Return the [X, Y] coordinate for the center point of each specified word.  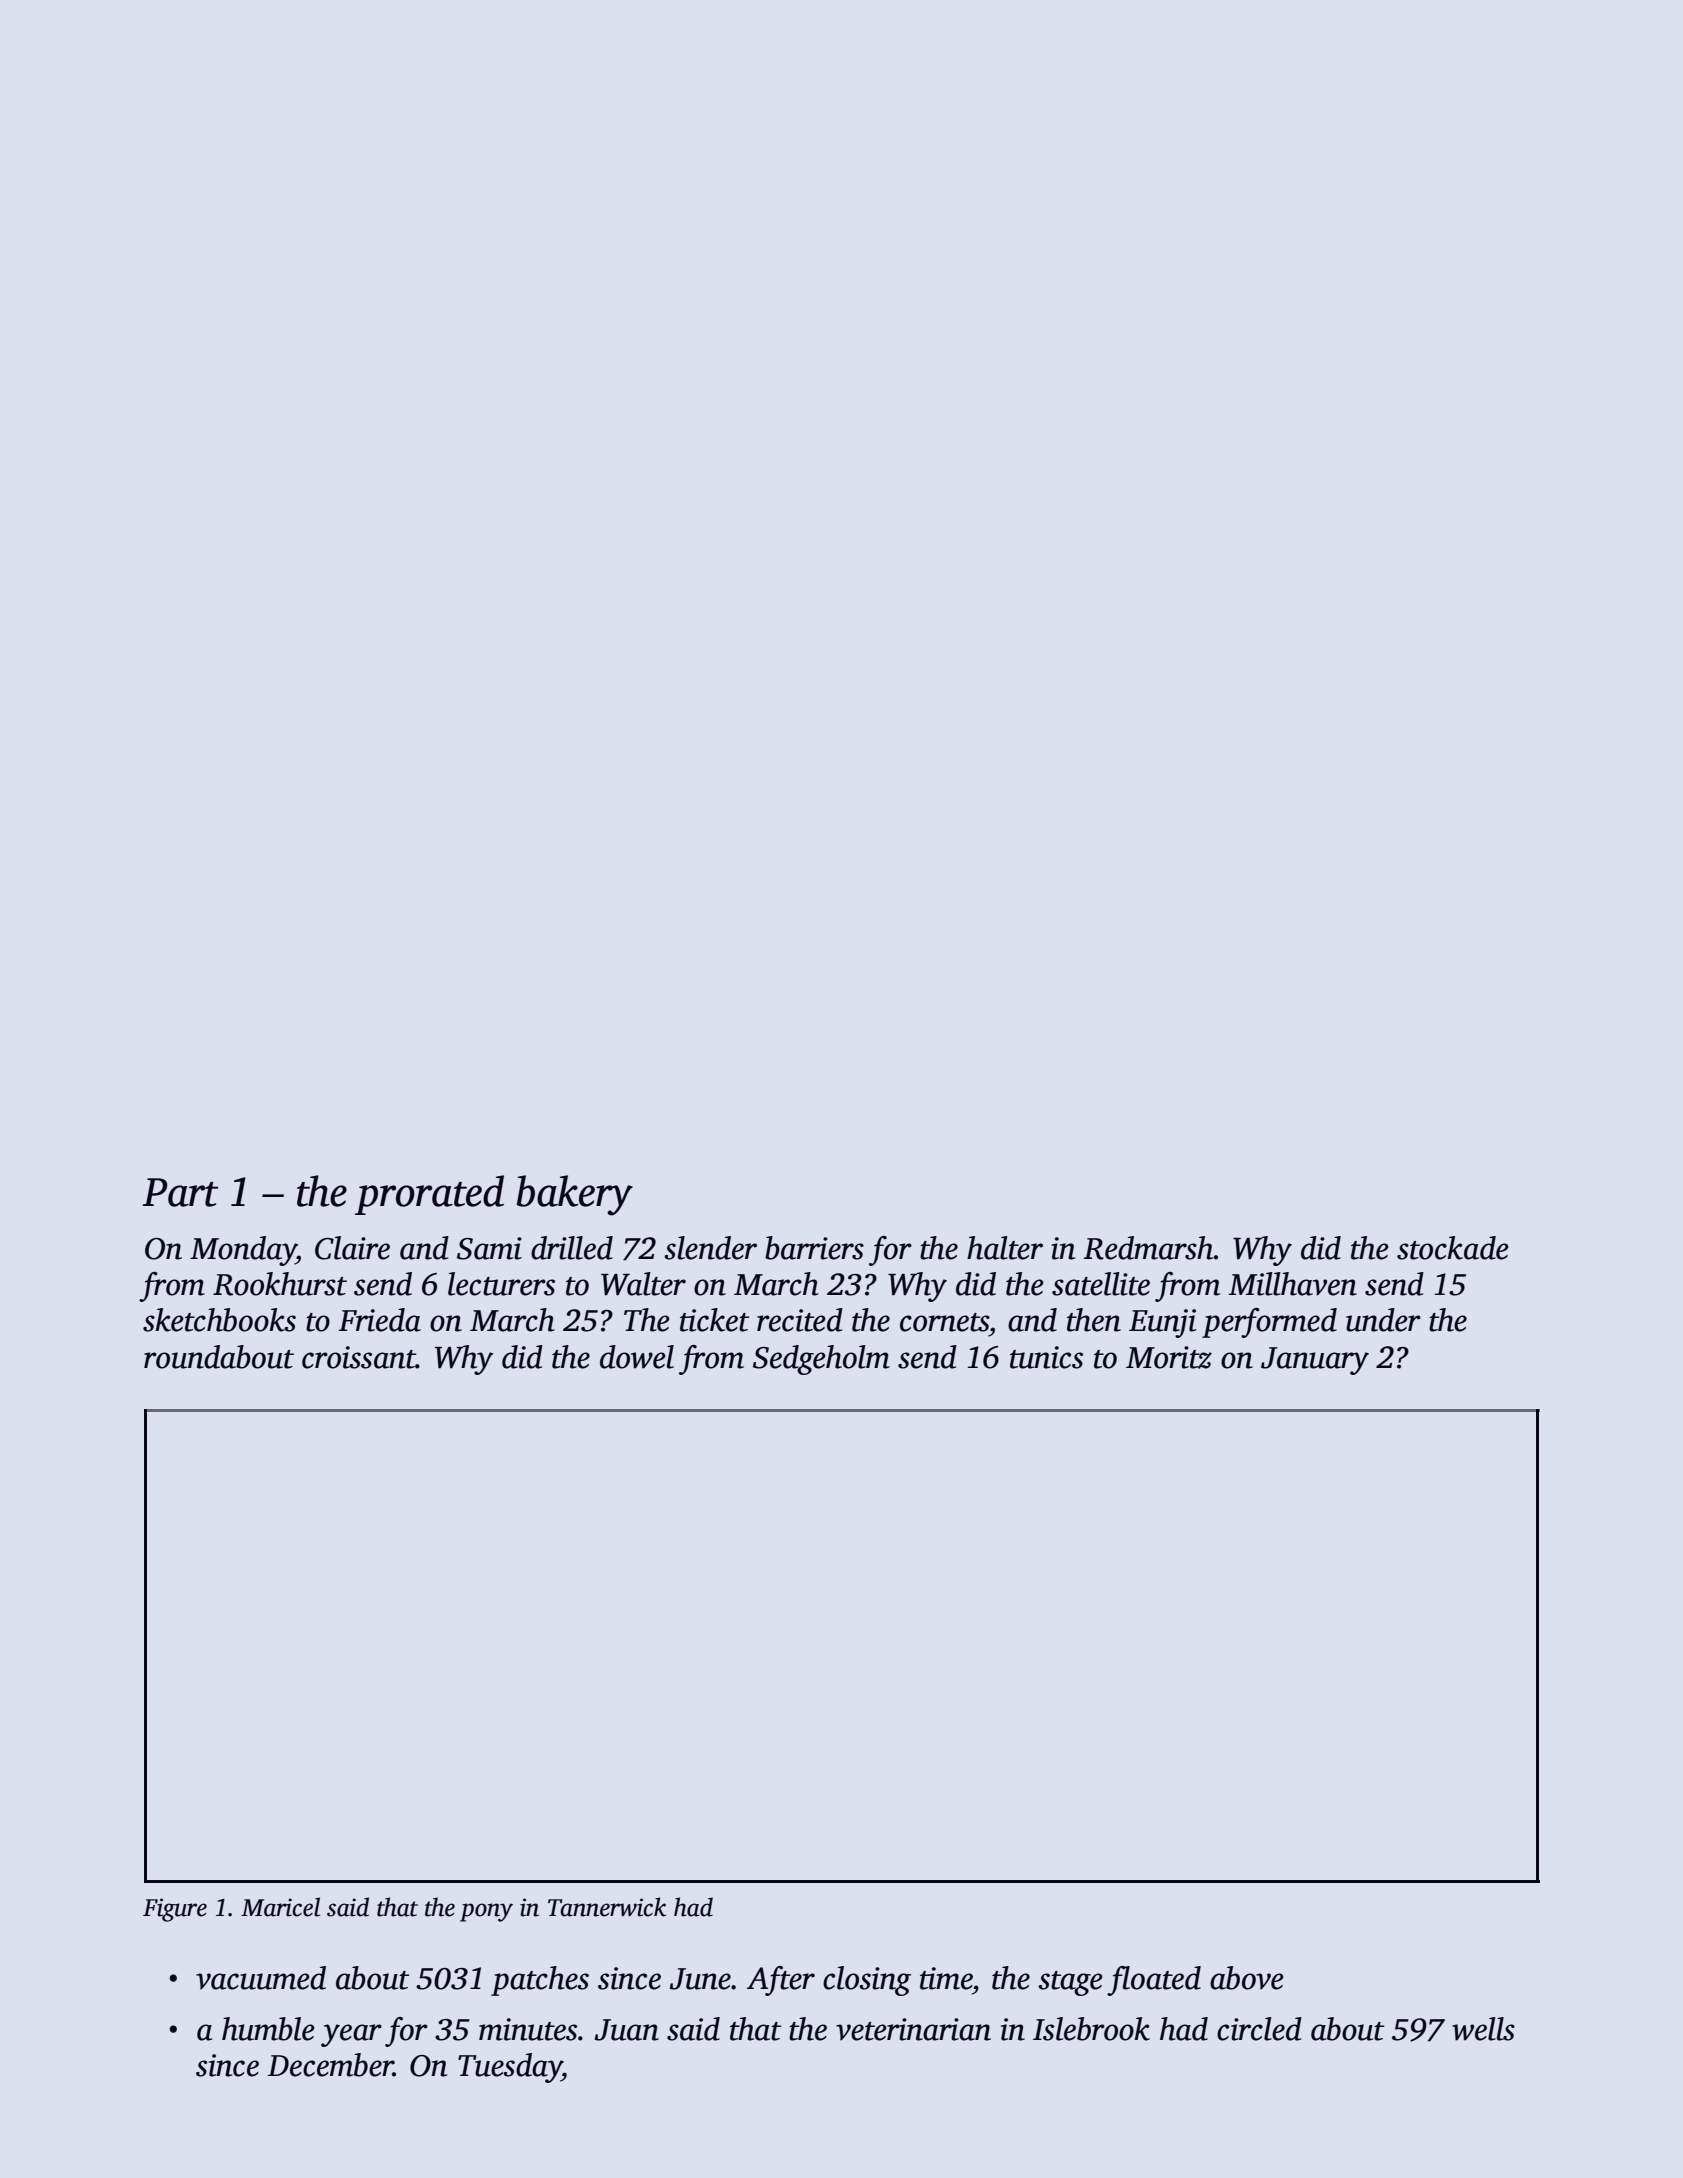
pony [486, 1912]
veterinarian [913, 2029]
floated [1154, 1981]
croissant [359, 1357]
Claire [352, 1248]
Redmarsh [1149, 1248]
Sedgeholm [821, 1360]
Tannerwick [607, 1907]
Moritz [1169, 1357]
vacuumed [261, 1978]
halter [1005, 1248]
